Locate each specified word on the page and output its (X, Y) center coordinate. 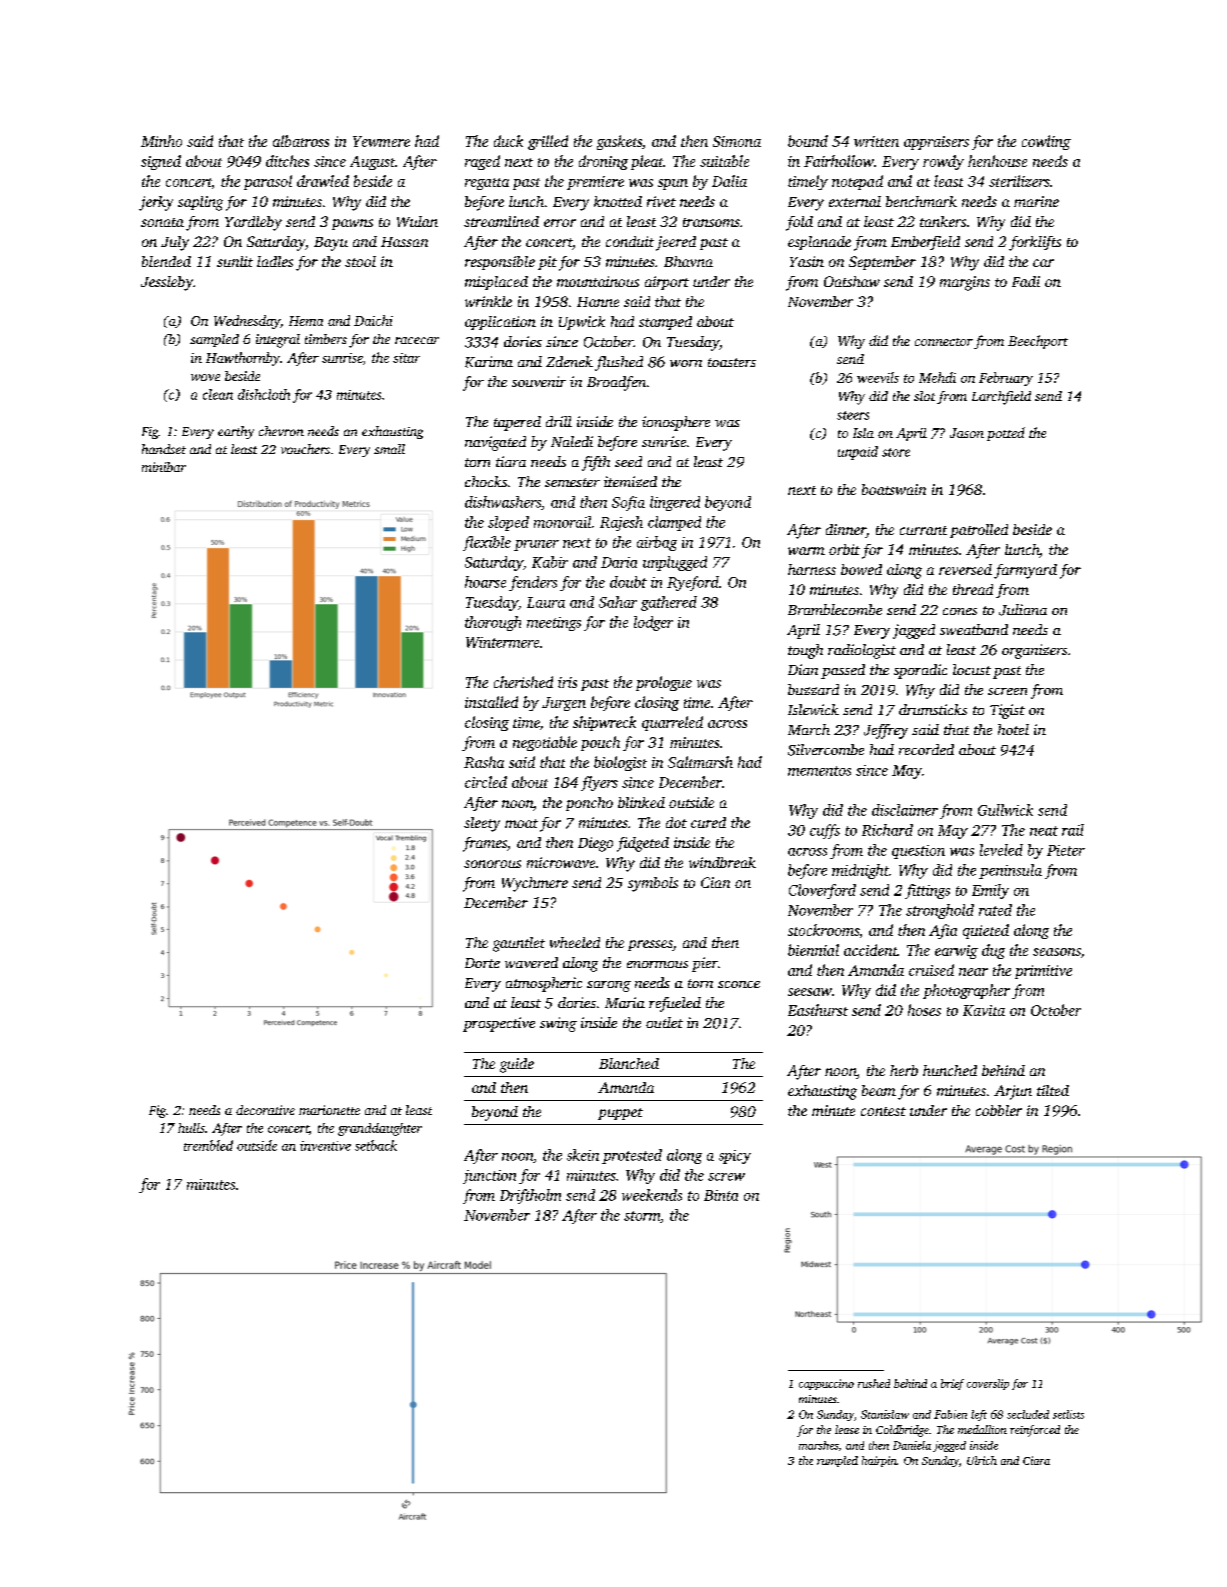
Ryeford (693, 583)
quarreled (672, 723)
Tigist (1007, 711)
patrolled (979, 531)
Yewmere (381, 141)
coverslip (988, 1384)
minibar (164, 467)
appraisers (936, 143)
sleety (482, 824)
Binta (721, 1195)
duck (508, 141)
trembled (208, 1145)
